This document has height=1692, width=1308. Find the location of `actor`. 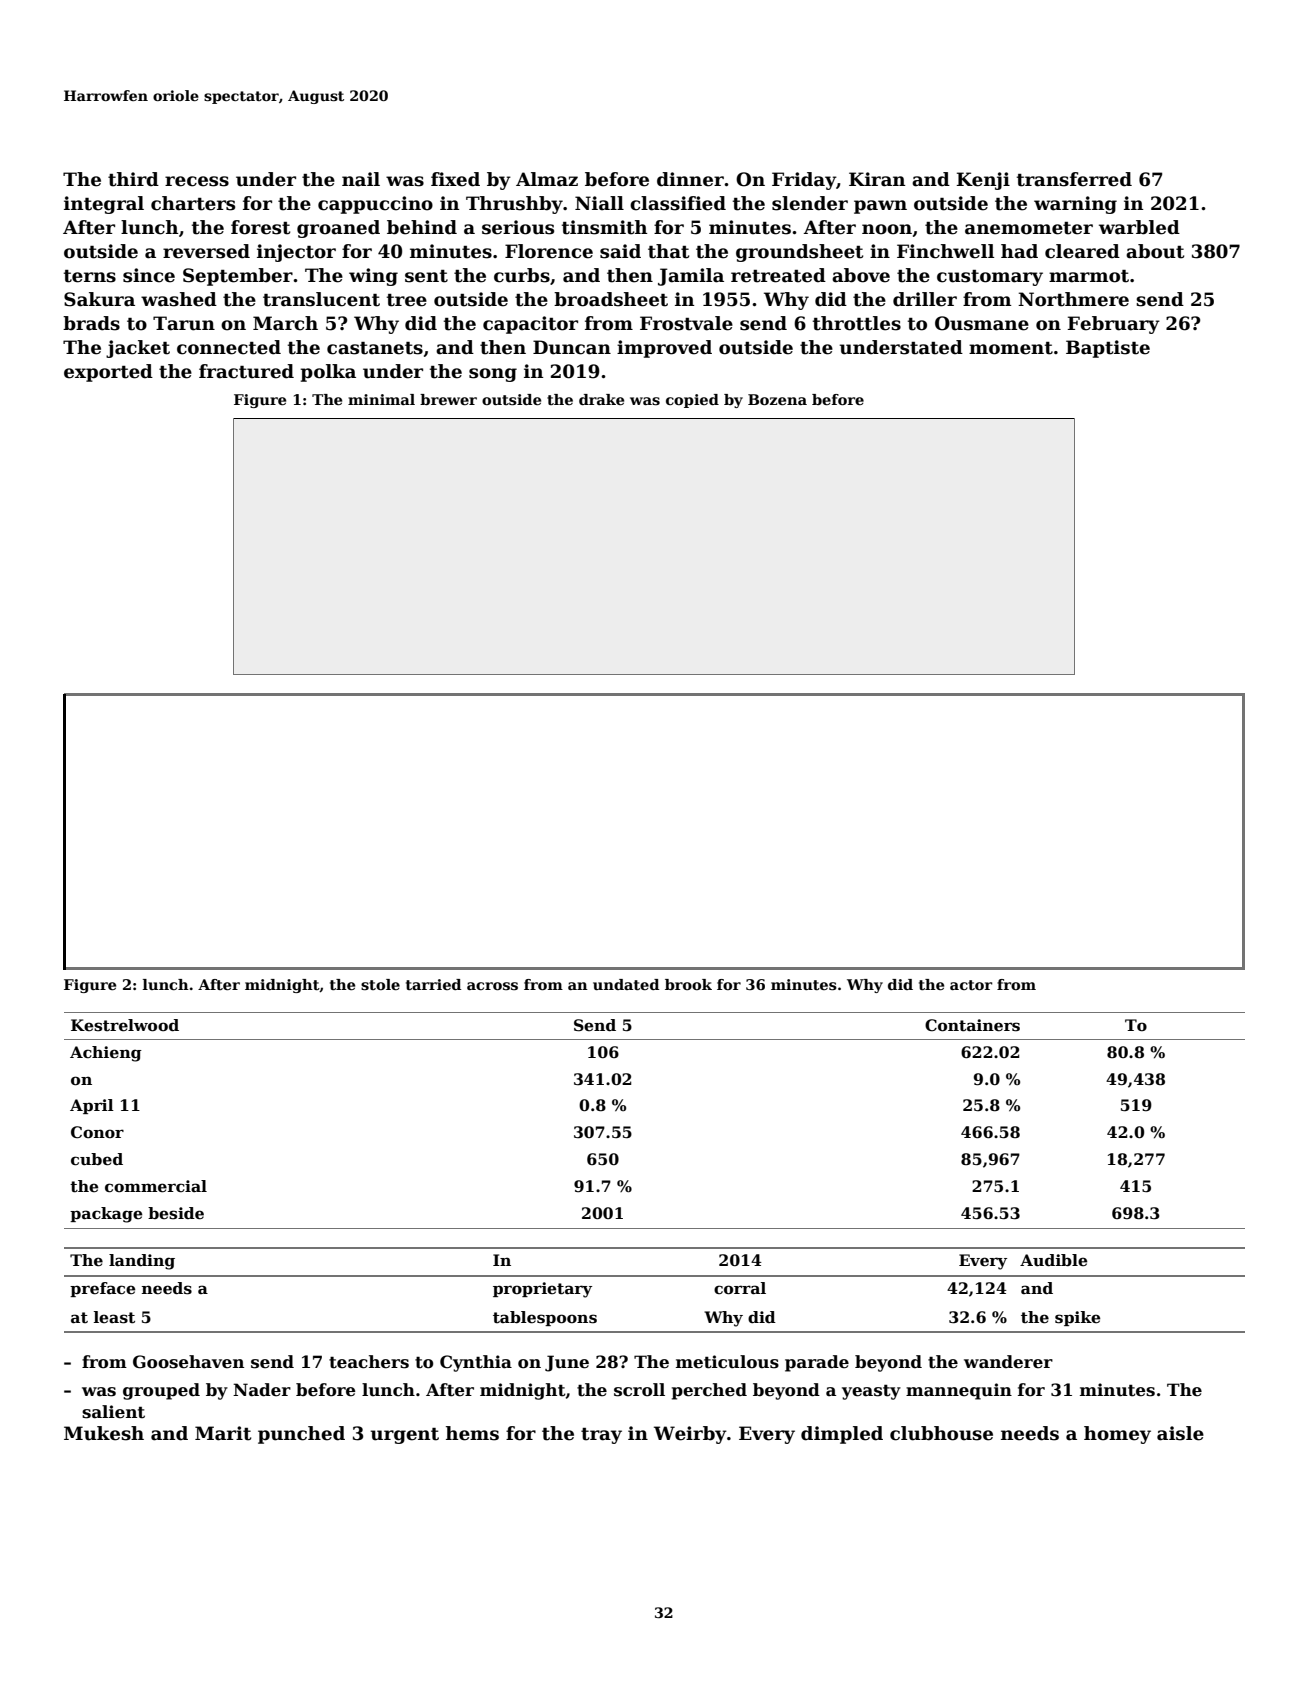

actor is located at coordinates (971, 985).
